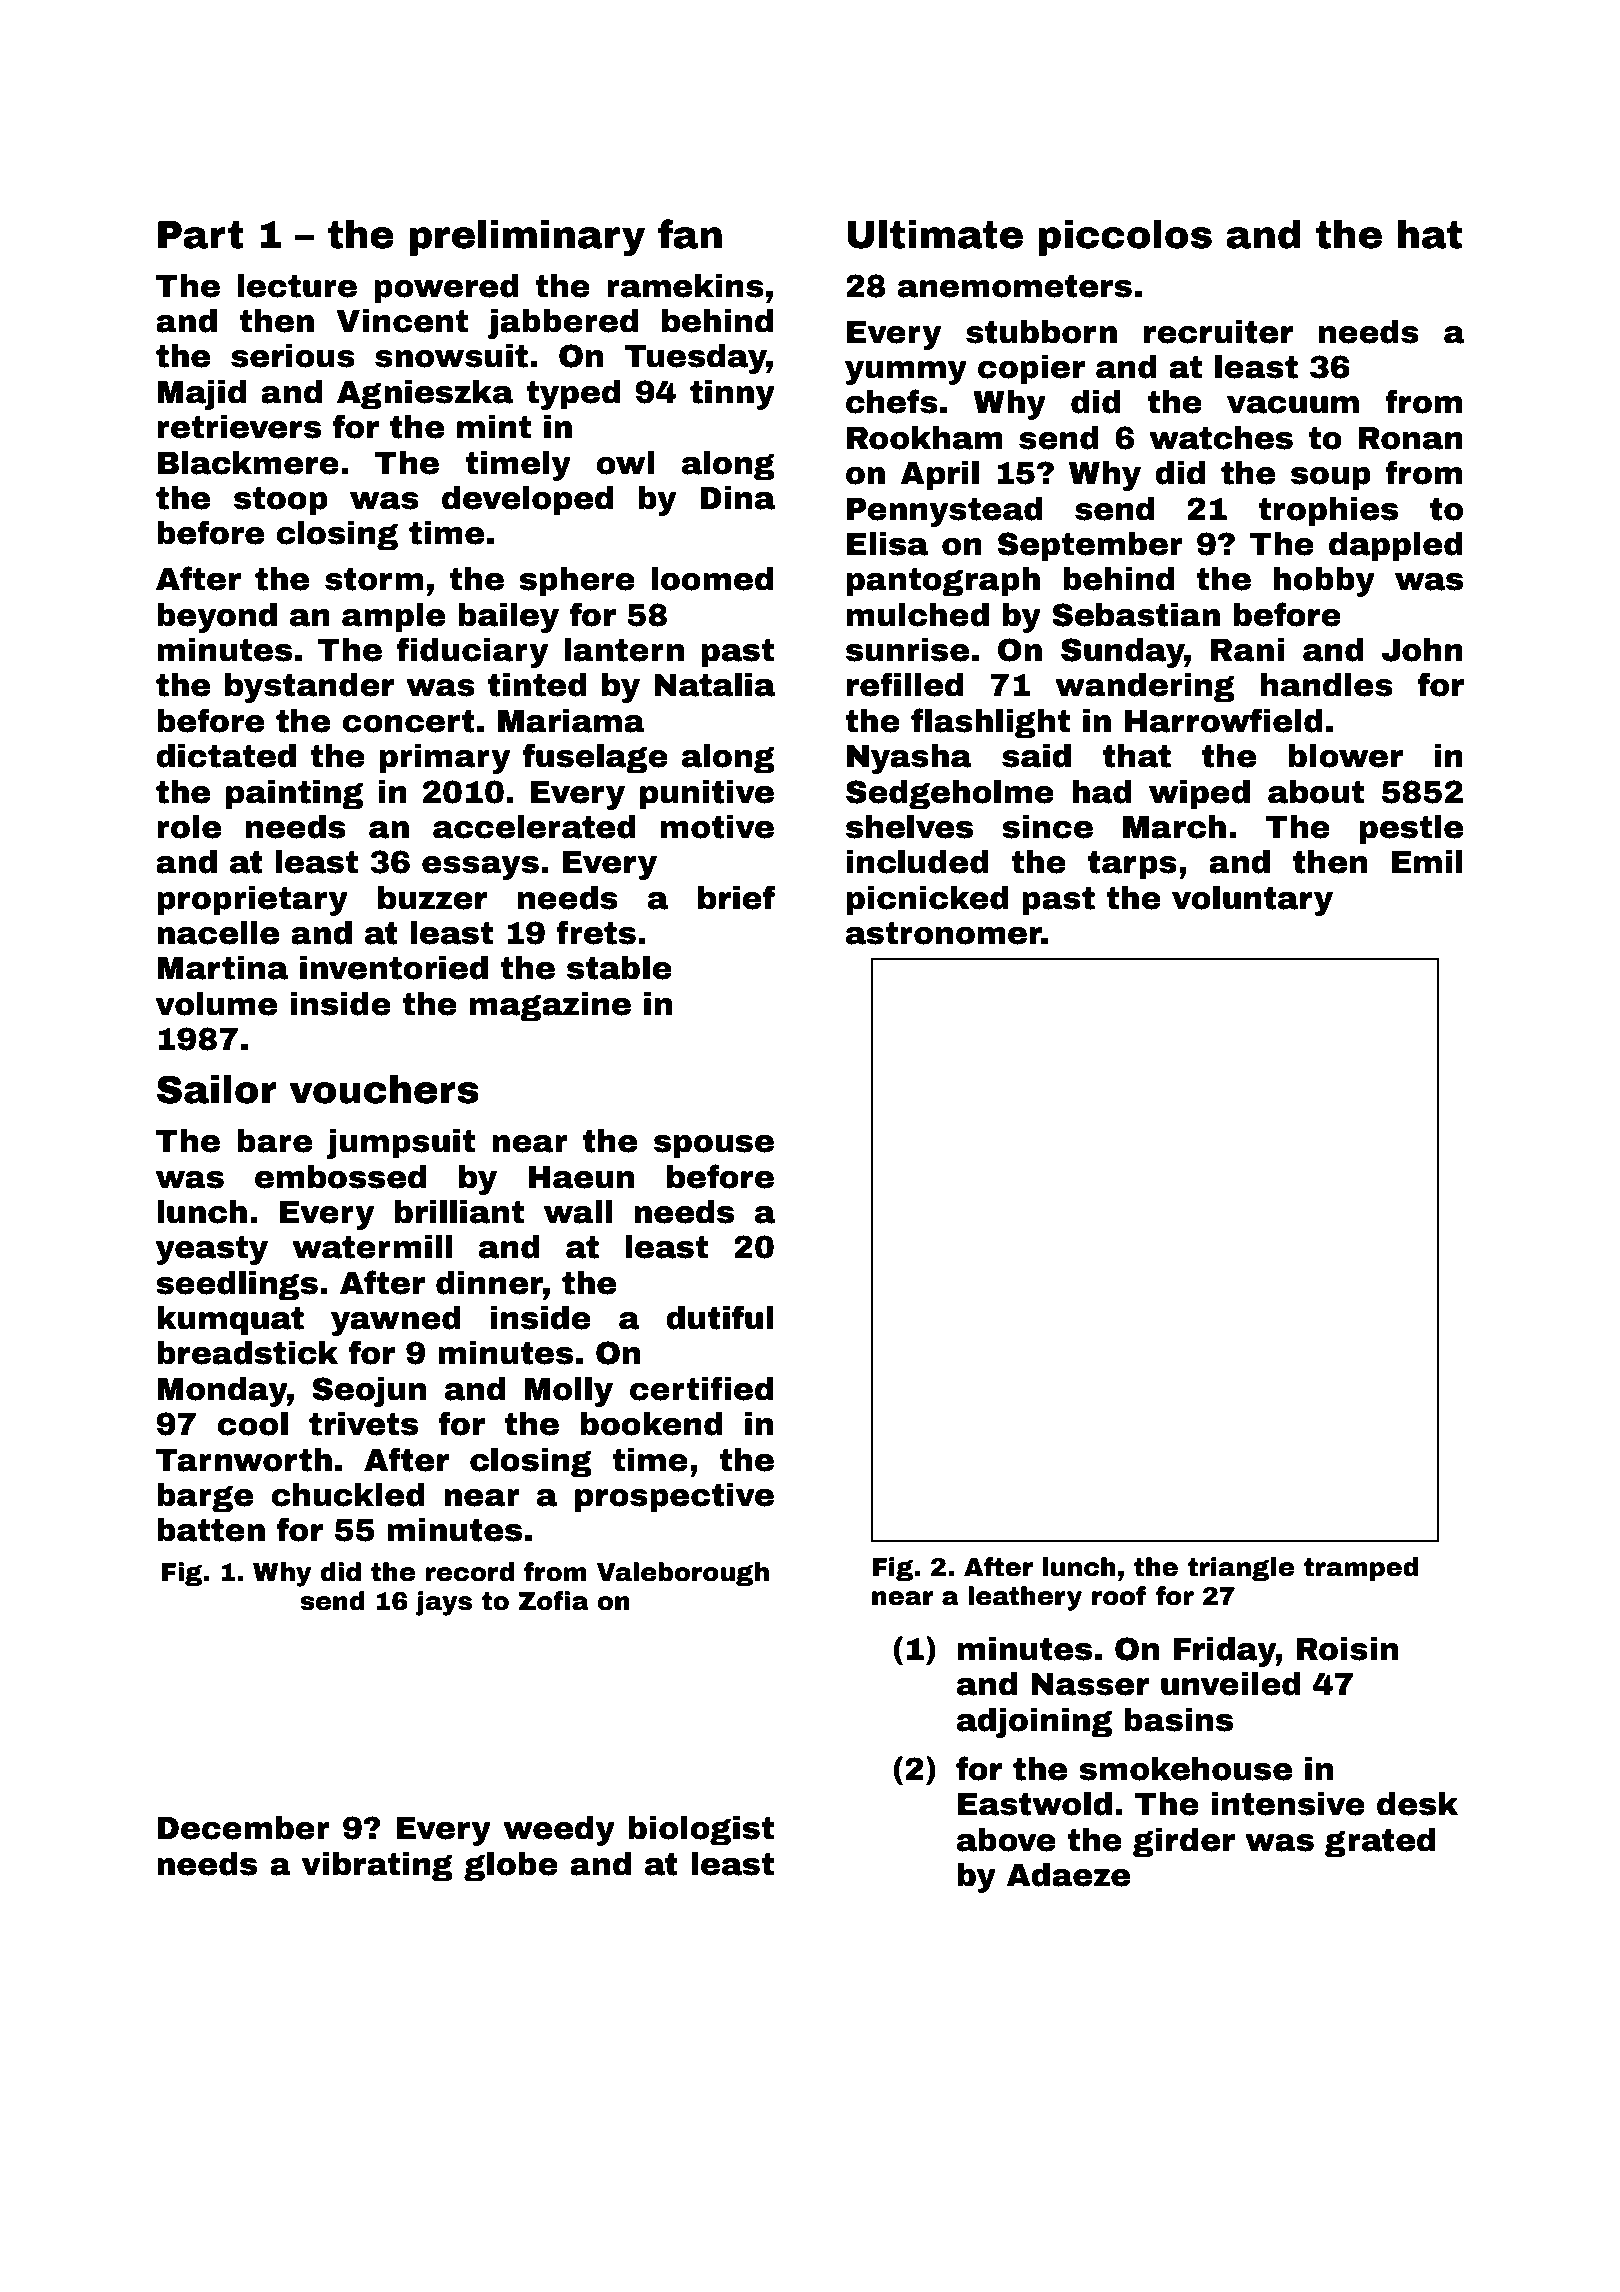 The height and width of the screenshot is (2292, 1620). I want to click on tarps, so click(1132, 865).
